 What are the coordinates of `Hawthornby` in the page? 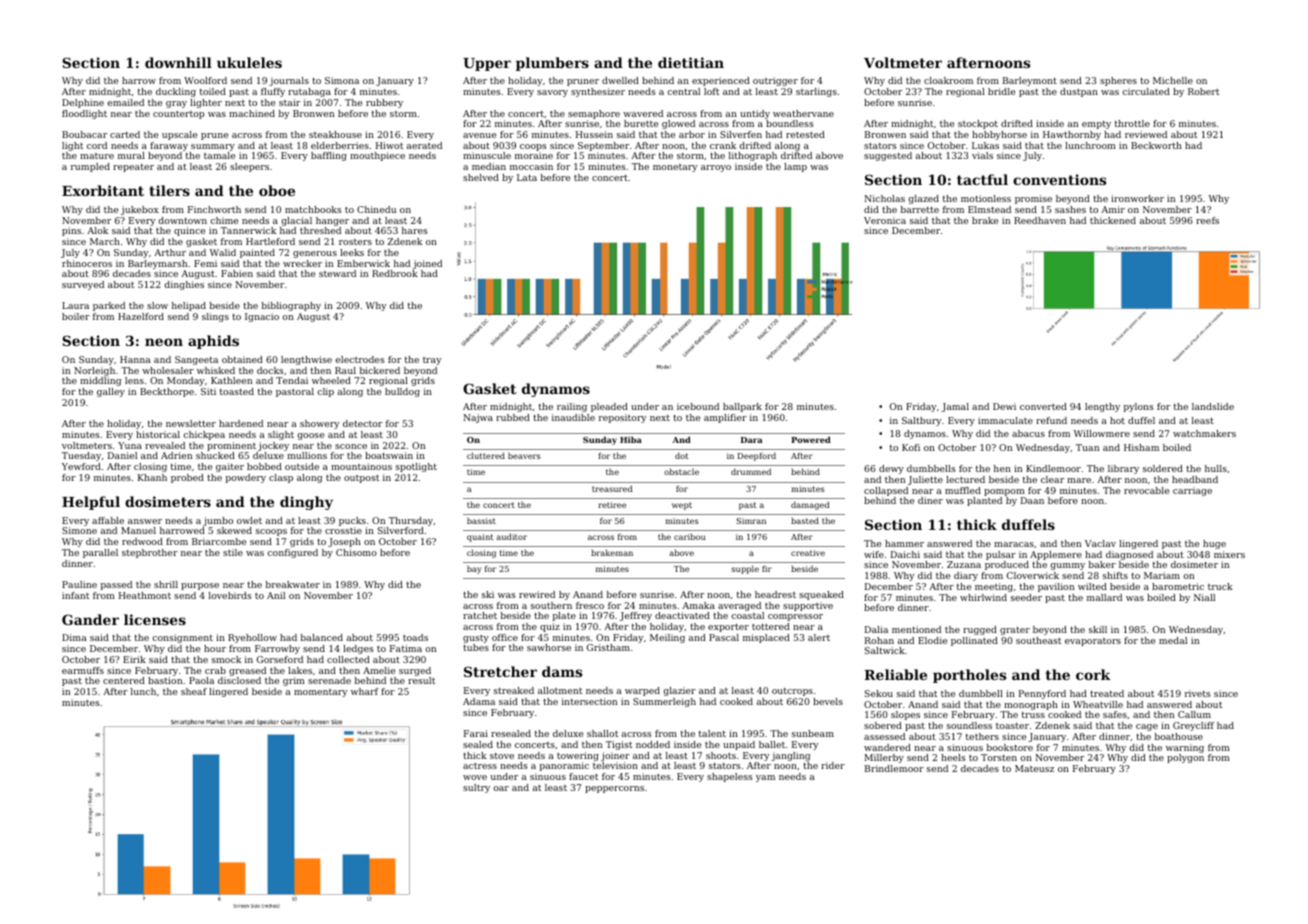 It's located at (1072, 135).
